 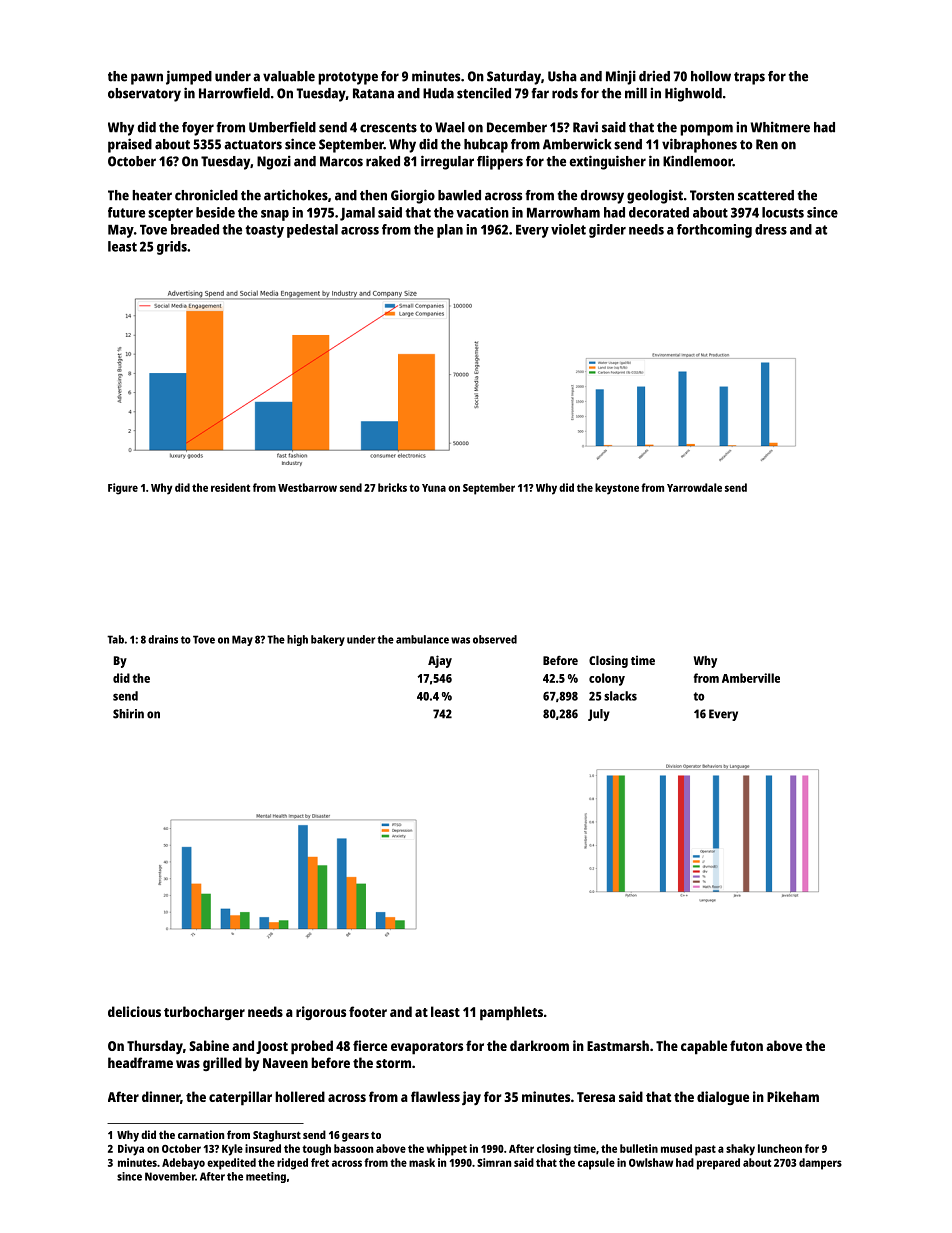 What do you see at coordinates (780, 127) in the screenshot?
I see `Whitmere` at bounding box center [780, 127].
